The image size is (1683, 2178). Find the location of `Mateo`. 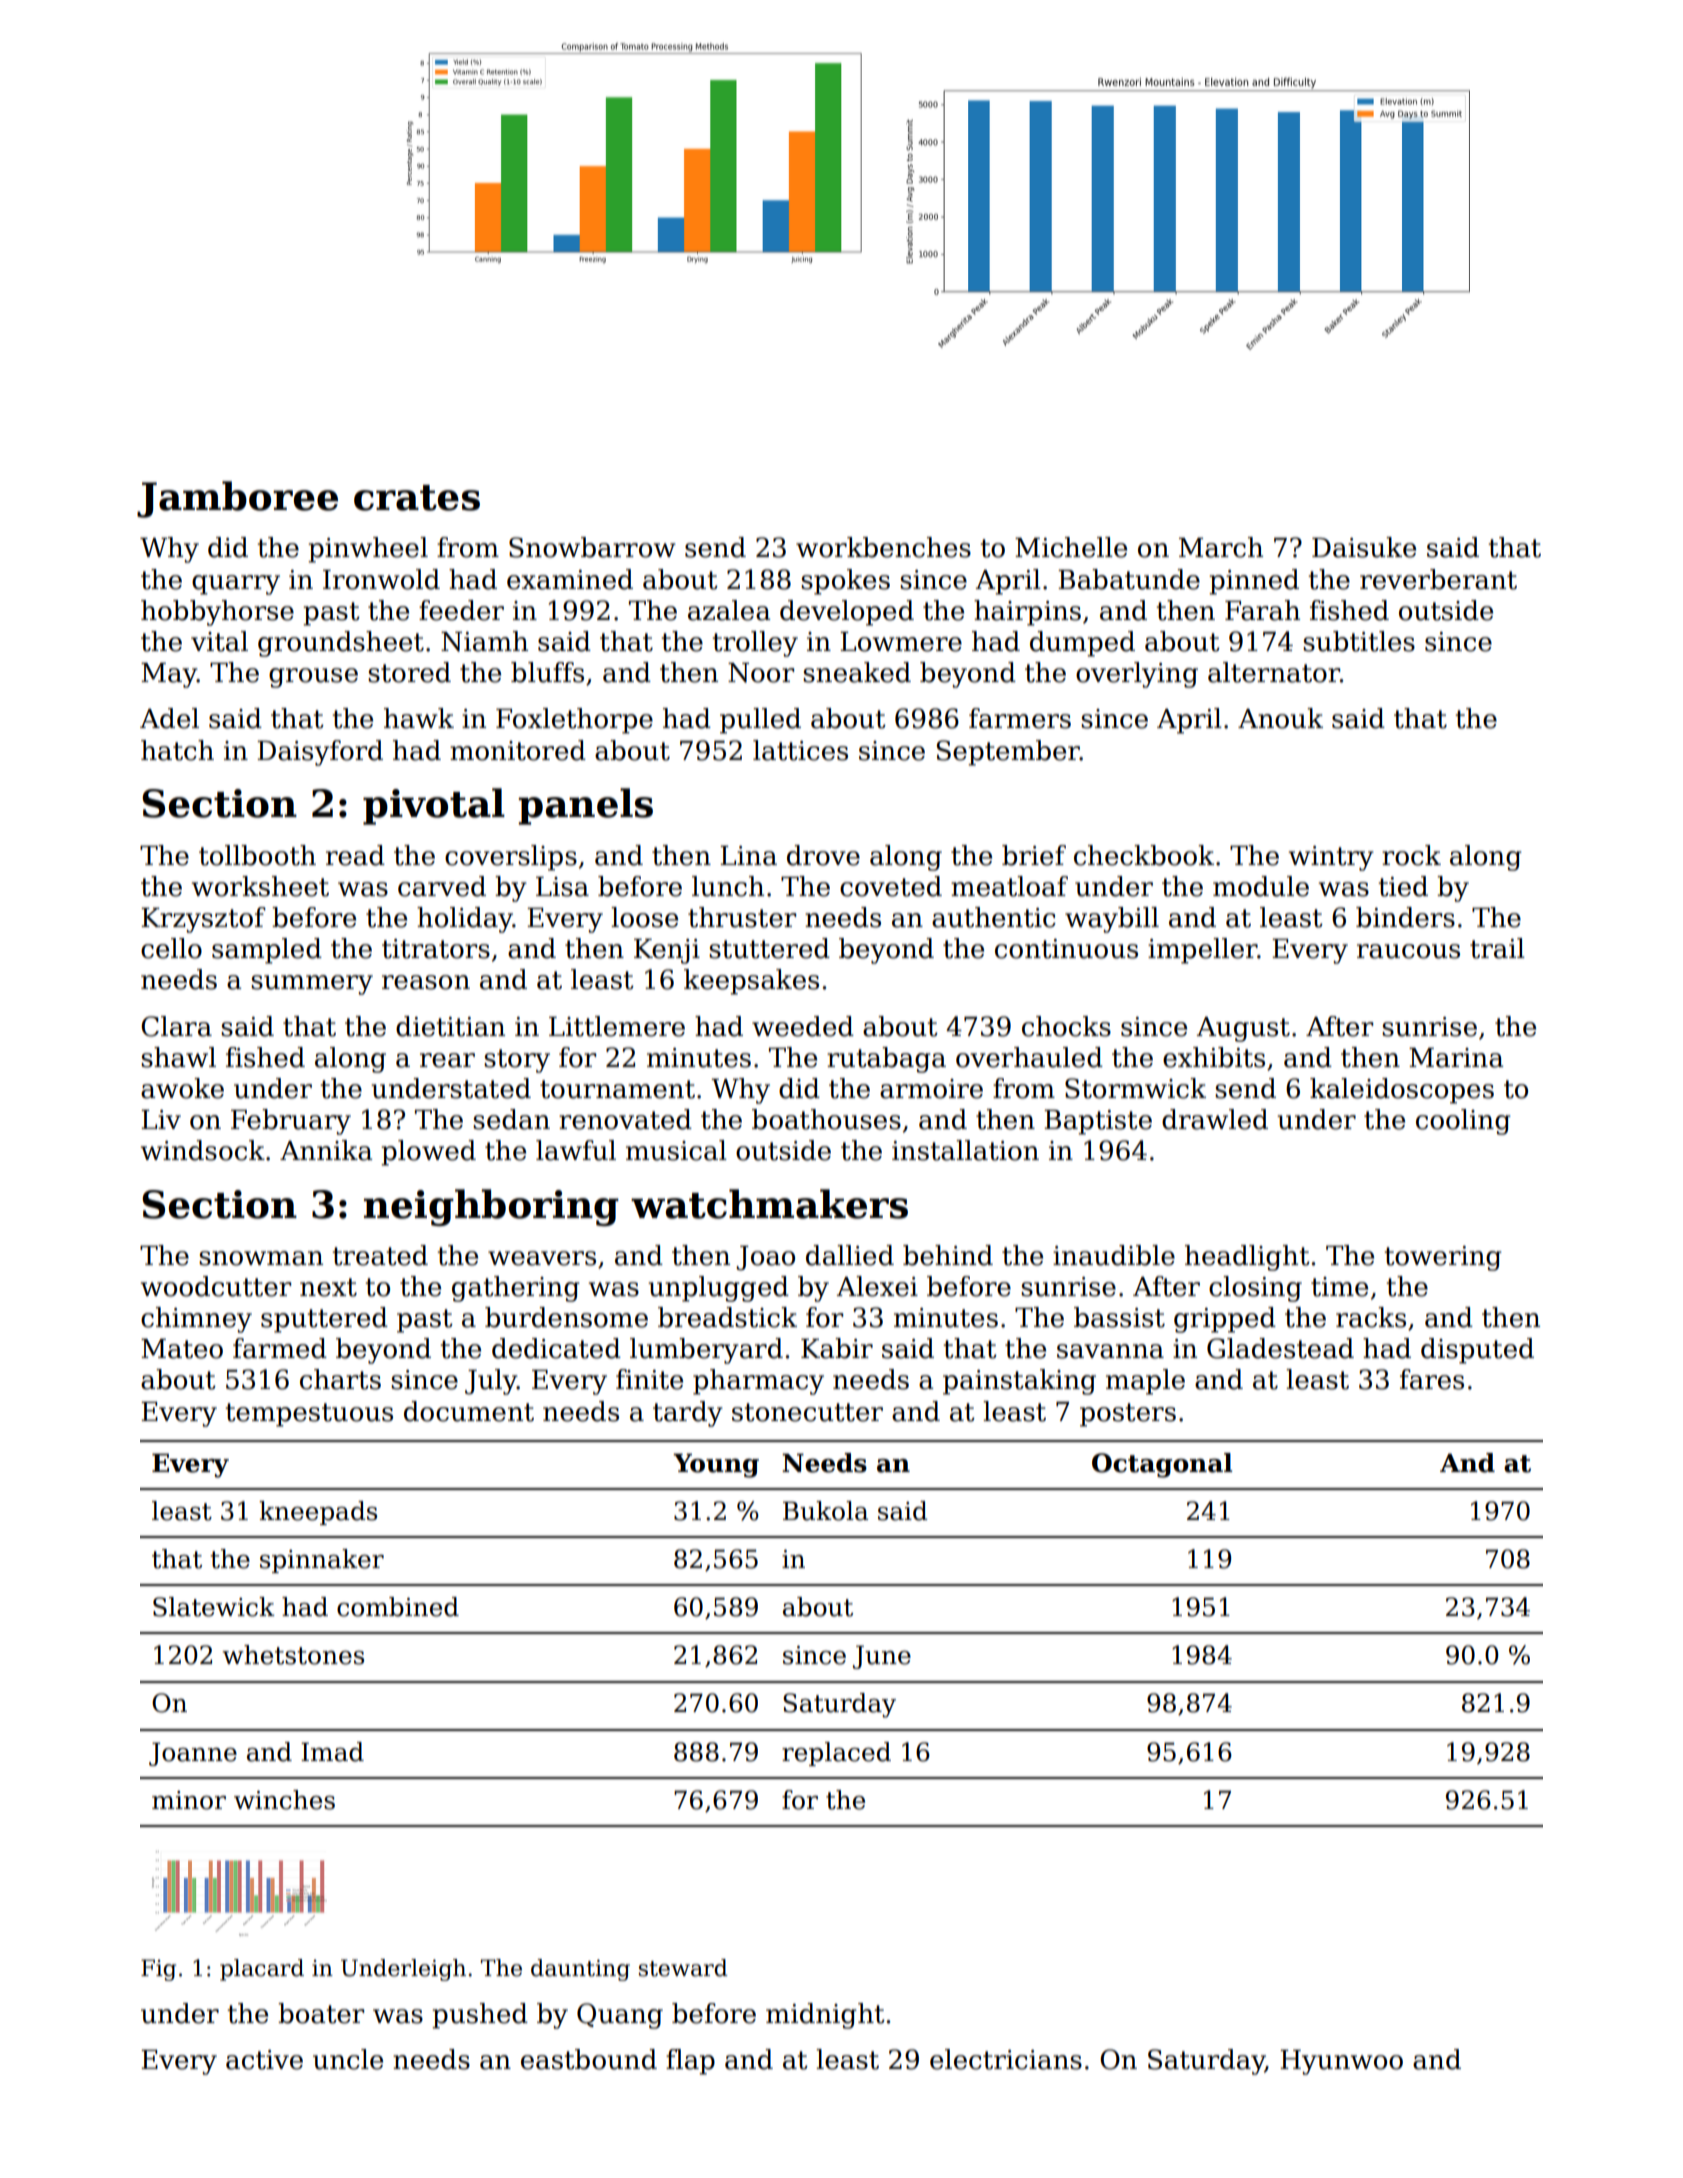

Mateo is located at coordinates (182, 1349).
